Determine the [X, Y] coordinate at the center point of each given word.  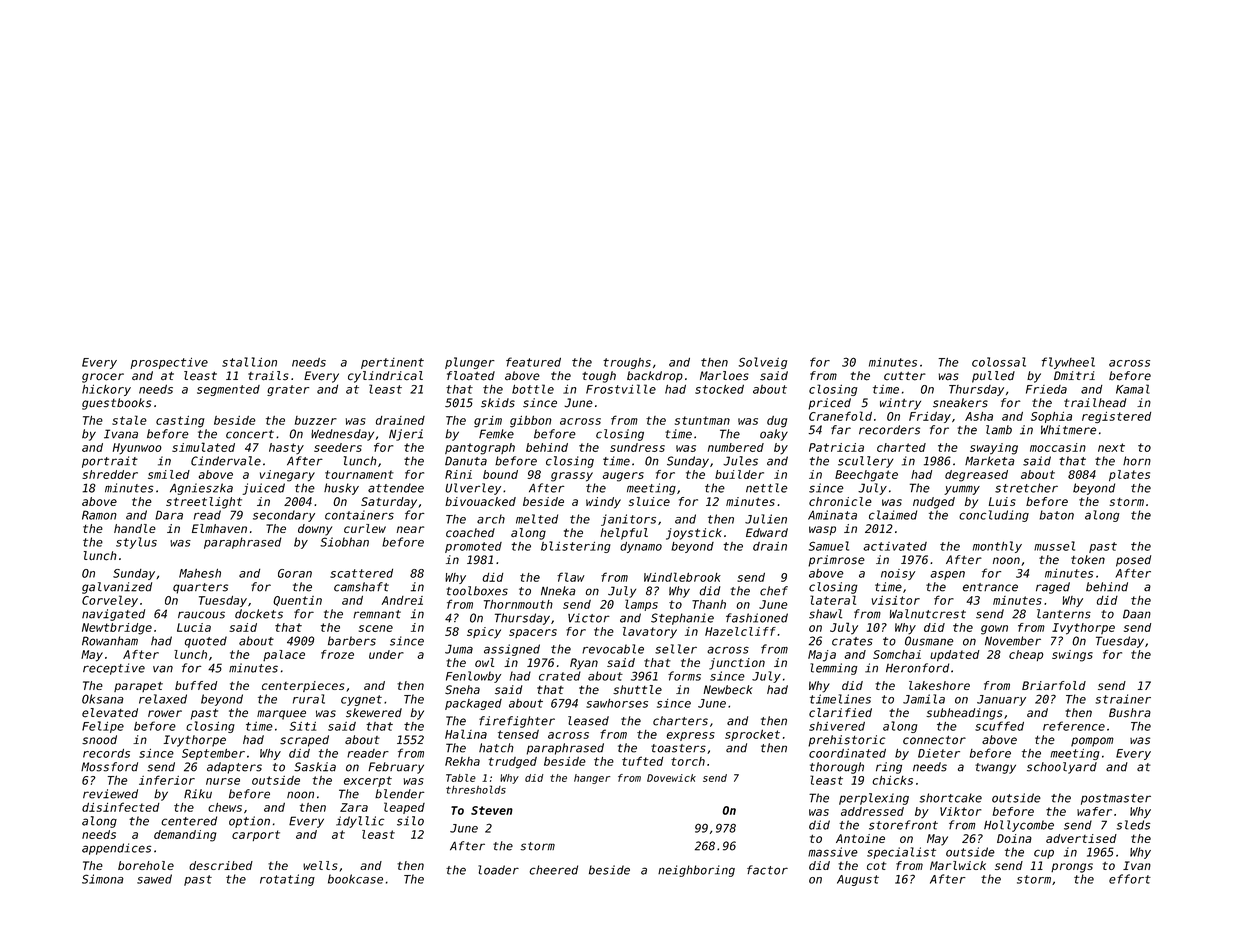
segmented [228, 390]
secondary [284, 516]
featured [533, 362]
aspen [947, 575]
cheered [554, 870]
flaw [571, 577]
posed [1133, 561]
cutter [905, 376]
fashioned [757, 618]
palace [284, 655]
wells [320, 865]
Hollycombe [1019, 826]
